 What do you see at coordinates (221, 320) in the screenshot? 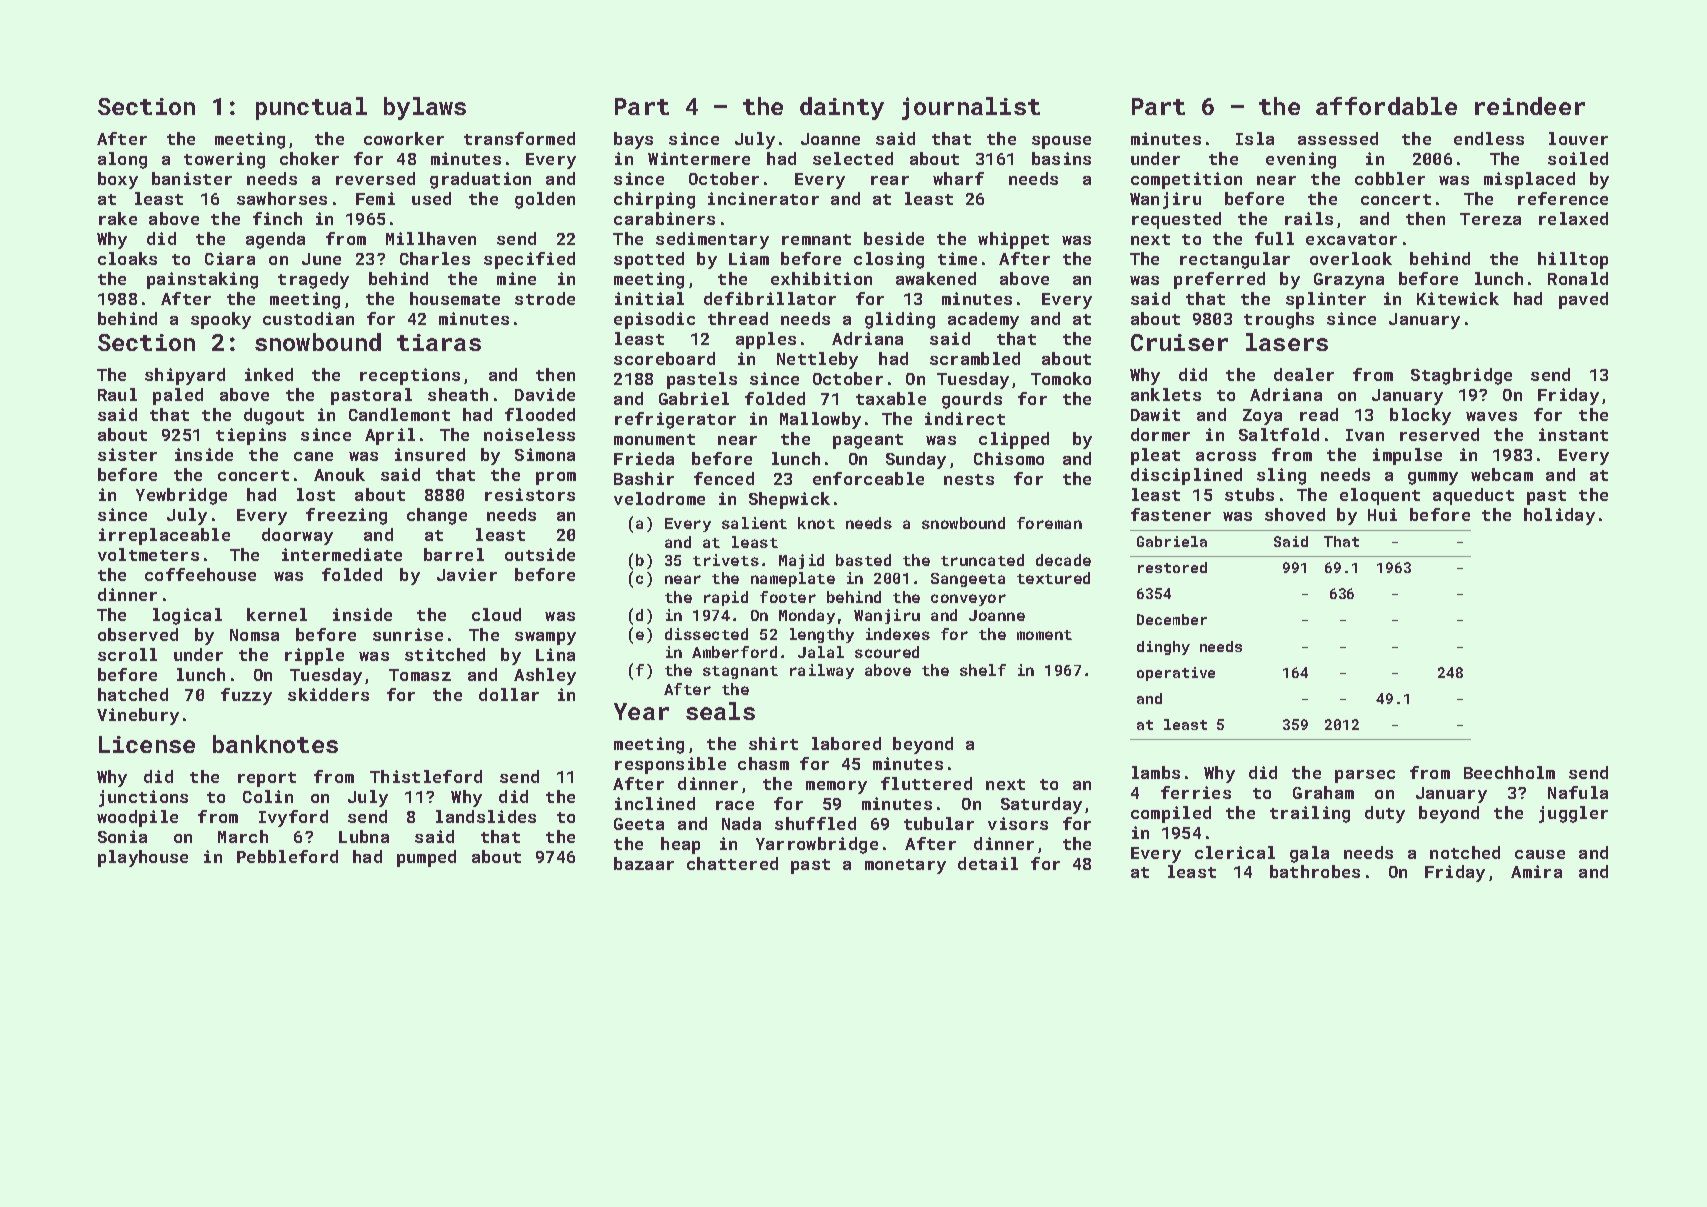
I see `spooky` at bounding box center [221, 320].
